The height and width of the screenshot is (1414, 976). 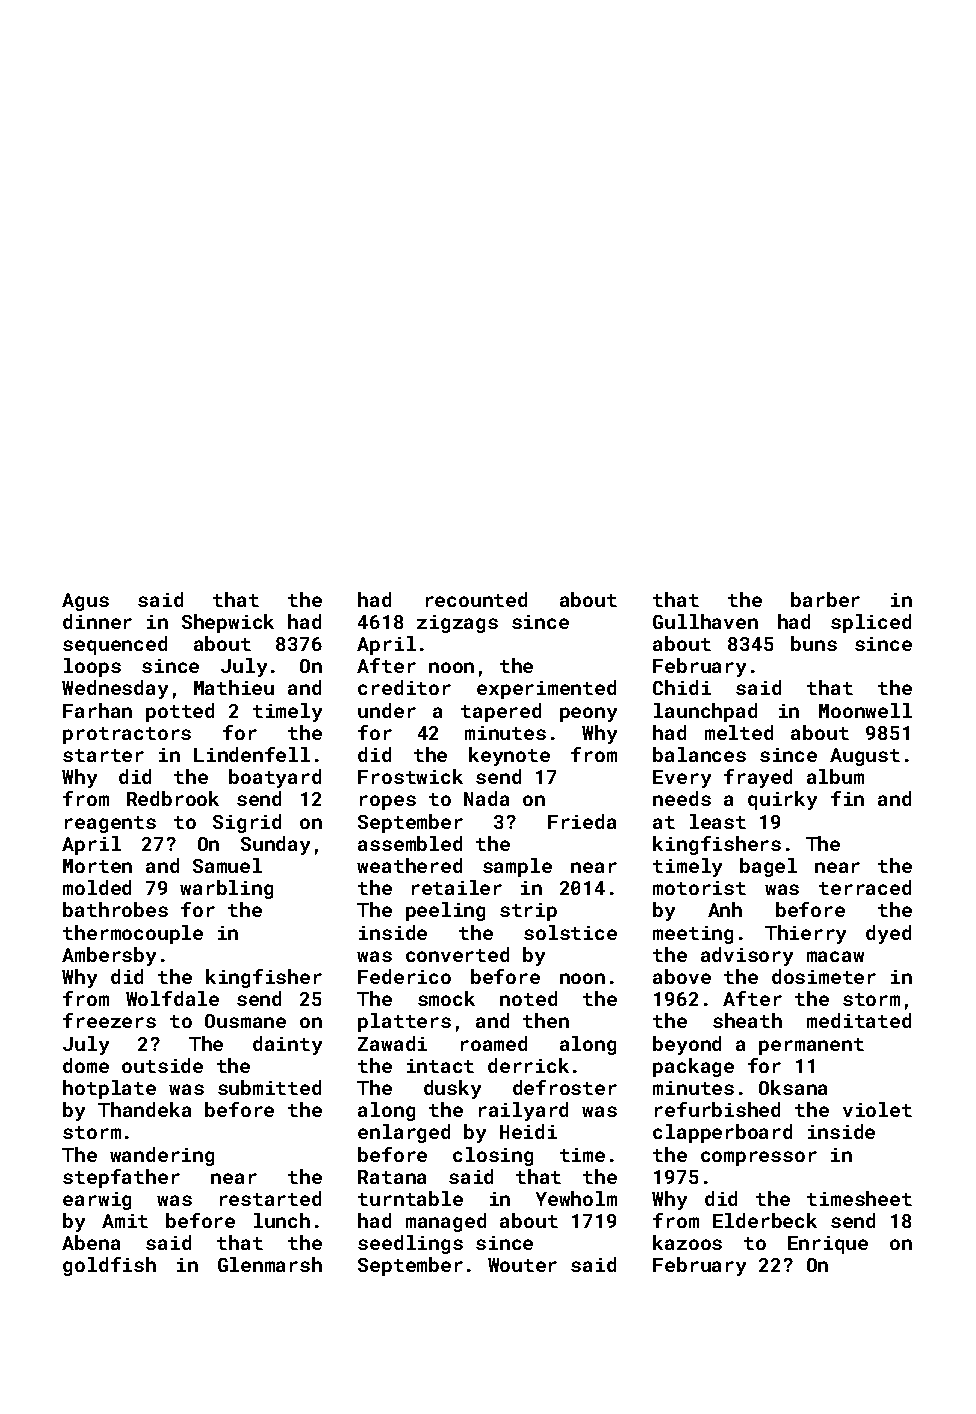 What do you see at coordinates (888, 934) in the screenshot?
I see `dyed` at bounding box center [888, 934].
